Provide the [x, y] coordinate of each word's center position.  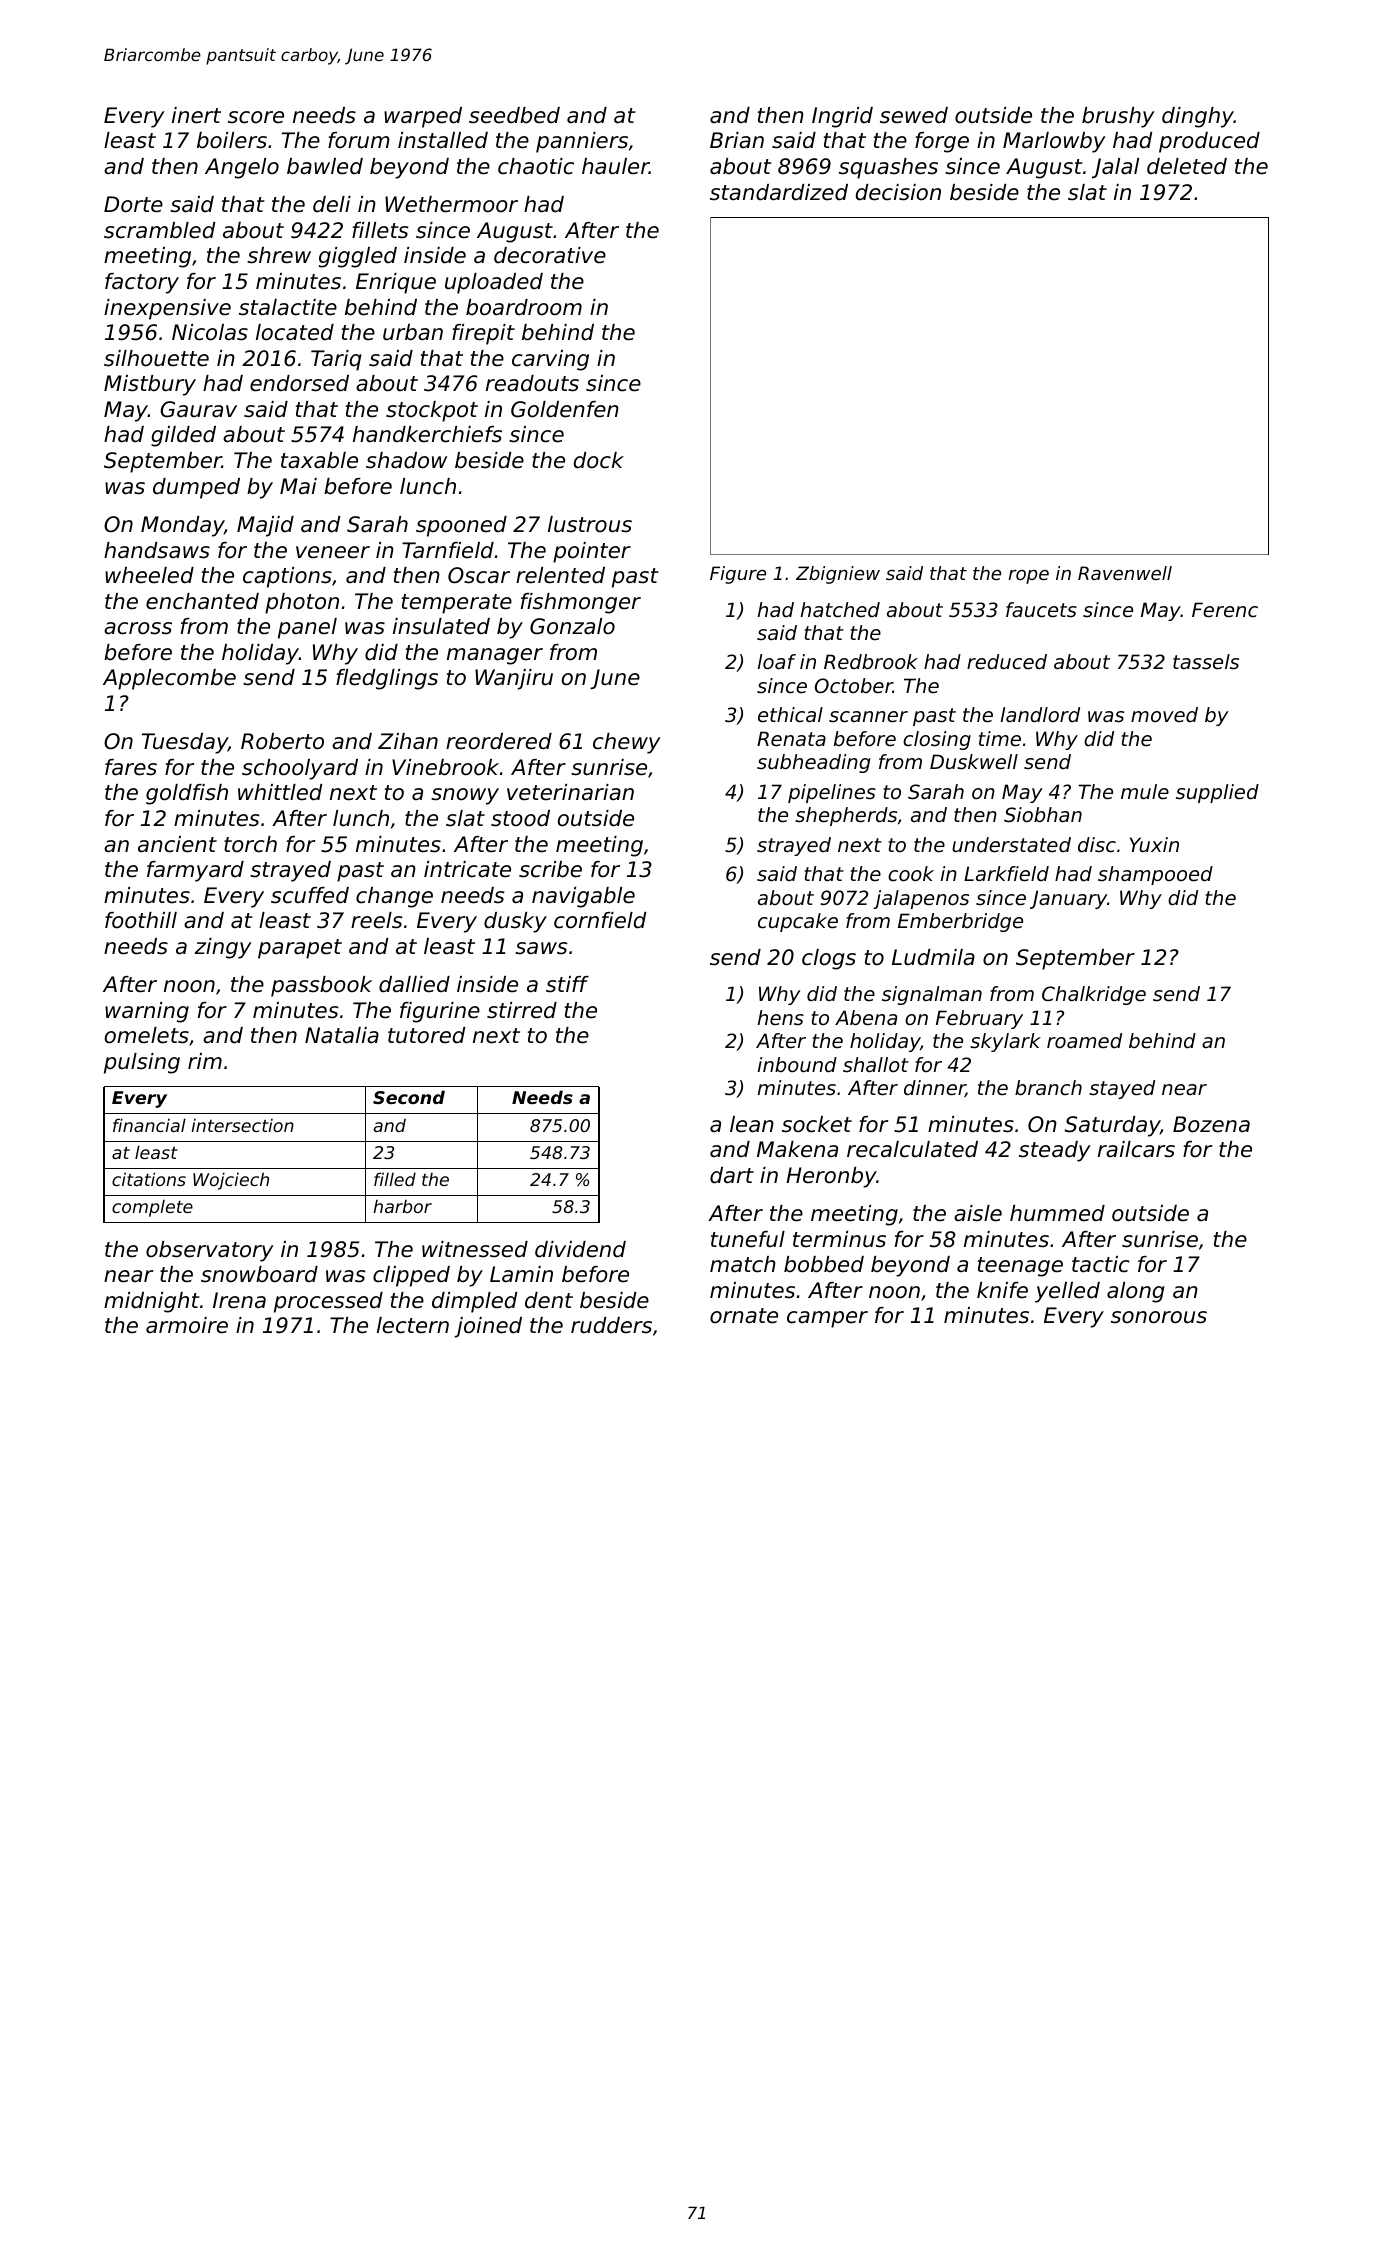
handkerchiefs [427, 434]
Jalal [1115, 168]
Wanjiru [514, 679]
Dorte [133, 204]
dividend [580, 1249]
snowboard [259, 1274]
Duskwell [974, 762]
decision [898, 192]
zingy [223, 948]
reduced [1007, 662]
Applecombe [169, 679]
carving [550, 360]
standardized [779, 192]
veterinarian [570, 792]
